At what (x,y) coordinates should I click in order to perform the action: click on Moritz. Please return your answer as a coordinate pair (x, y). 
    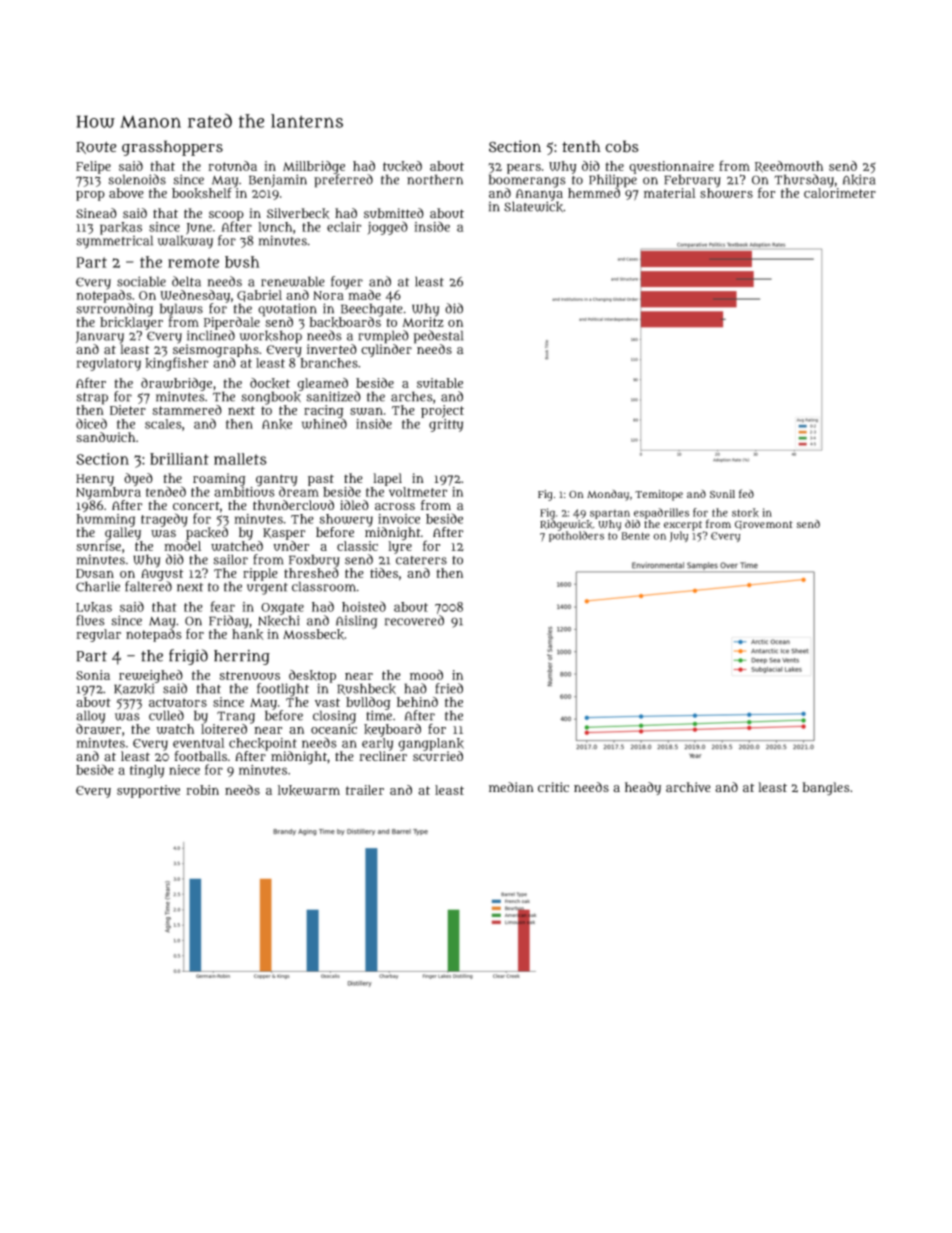
    Looking at the image, I should click on (423, 322).
